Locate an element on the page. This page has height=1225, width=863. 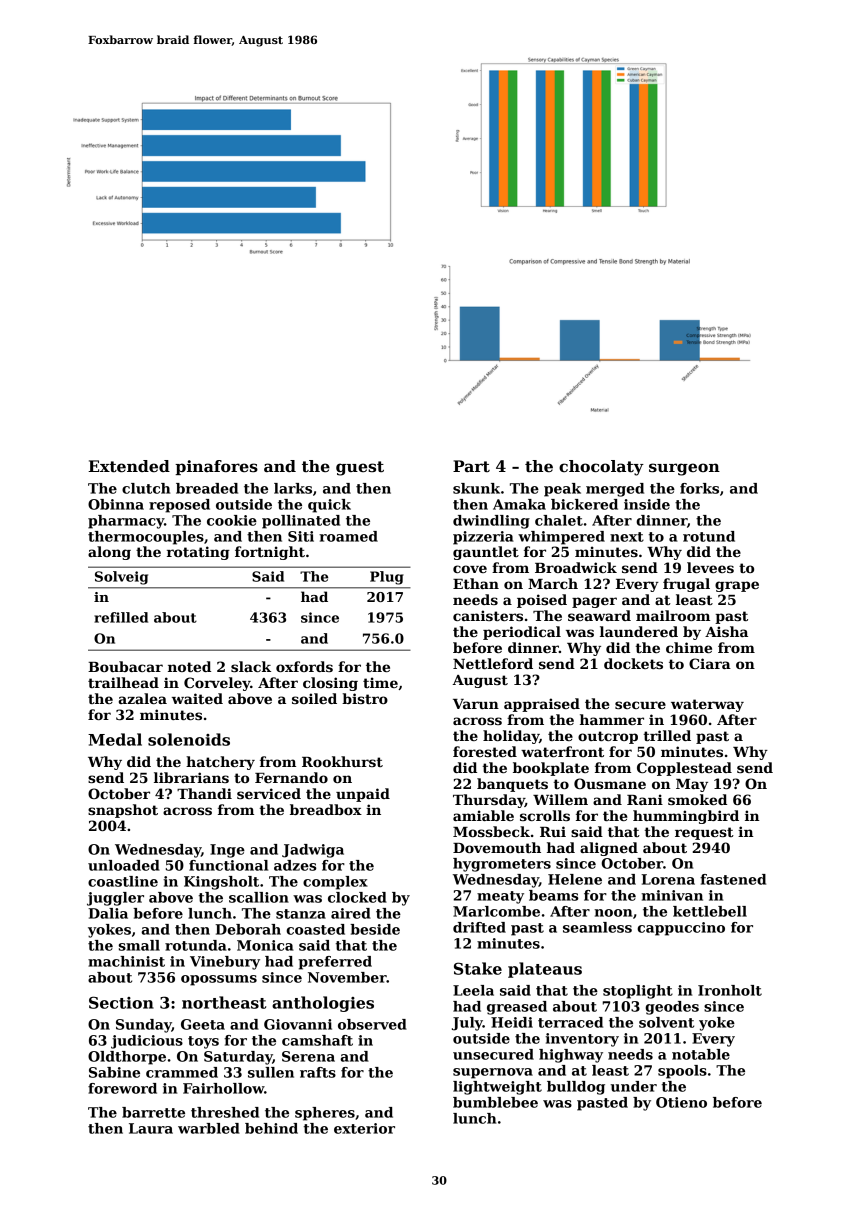
Plug is located at coordinates (387, 578).
